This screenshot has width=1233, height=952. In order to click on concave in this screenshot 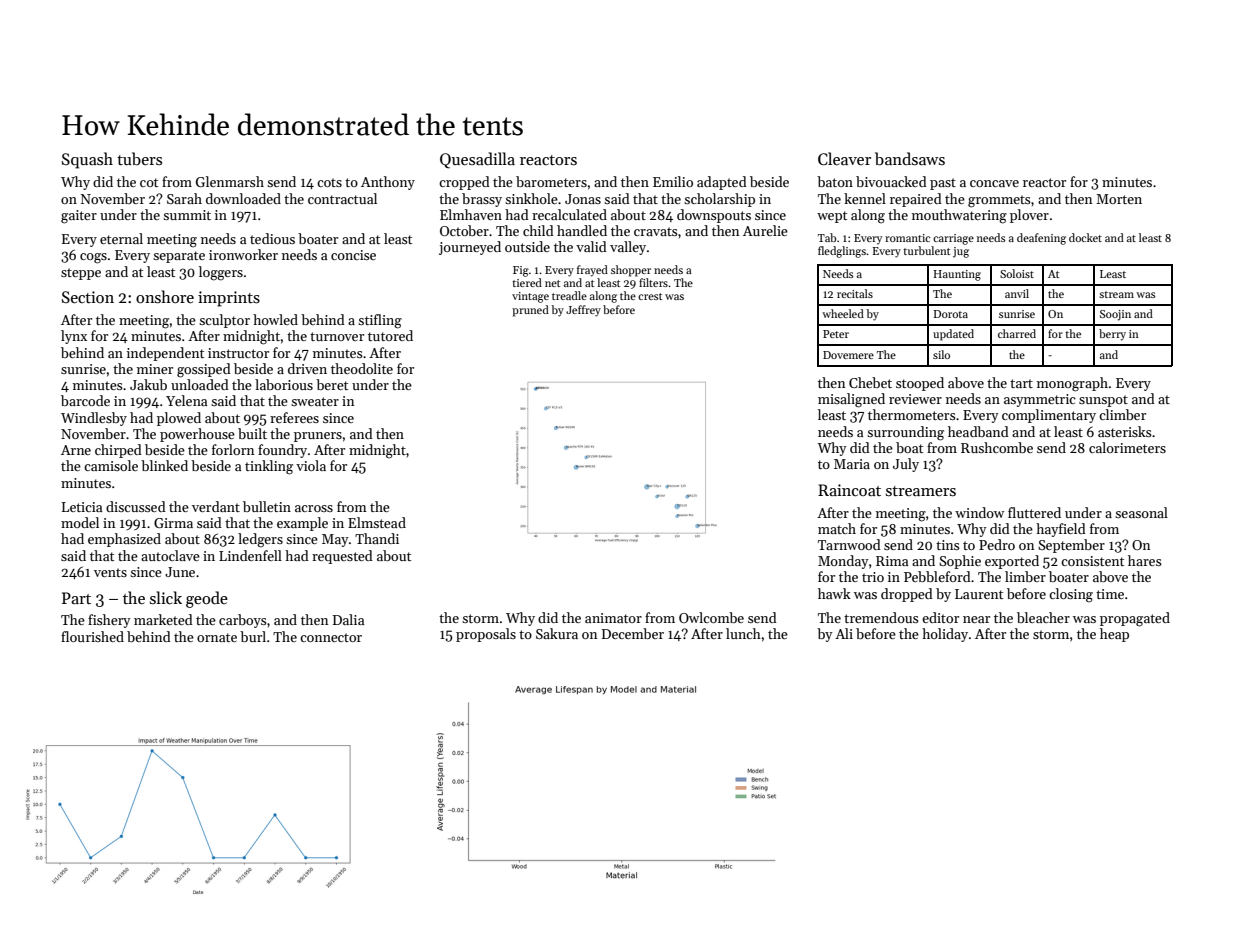, I will do `click(994, 183)`.
